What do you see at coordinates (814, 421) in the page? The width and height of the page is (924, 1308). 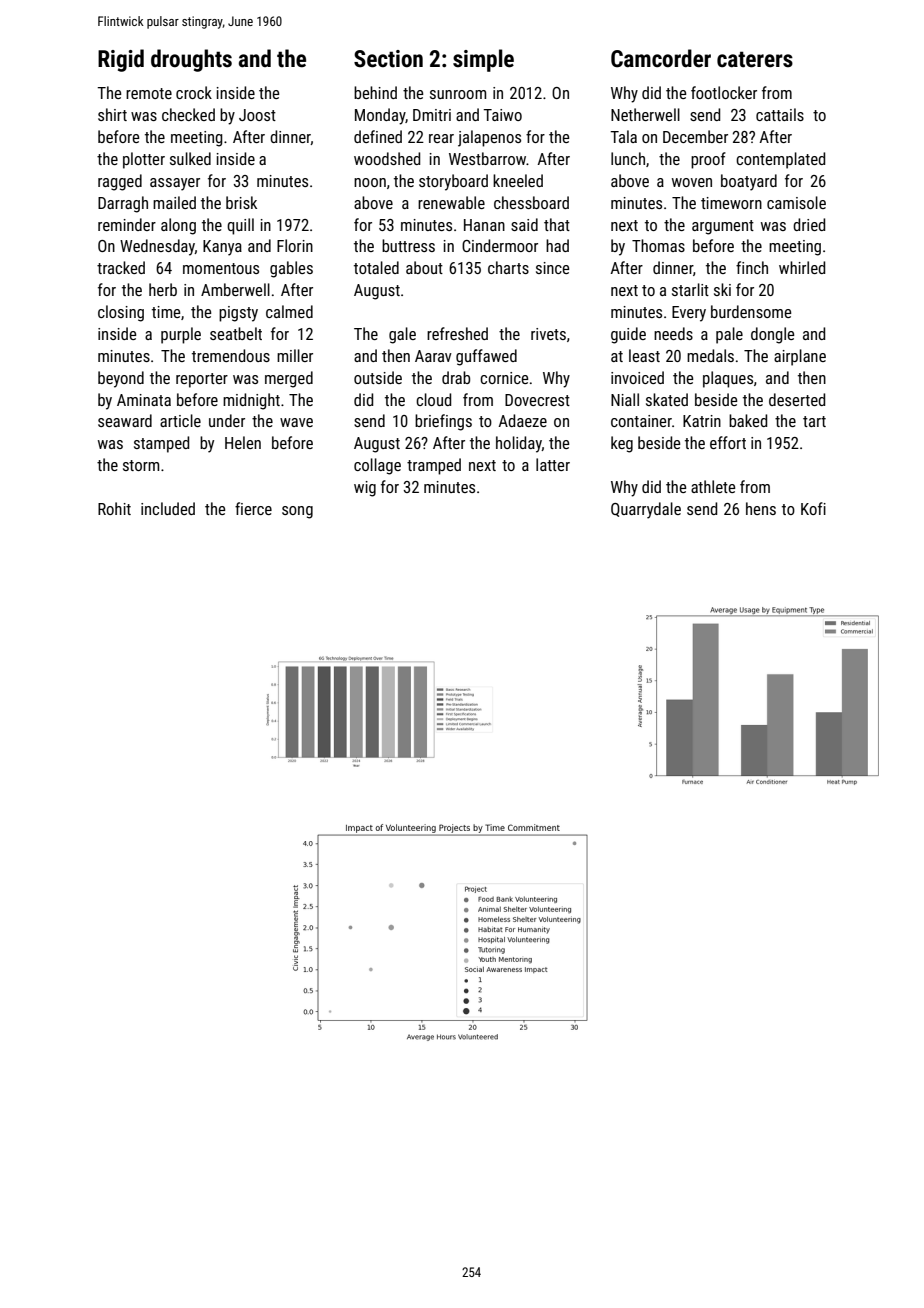 I see `tart` at bounding box center [814, 421].
